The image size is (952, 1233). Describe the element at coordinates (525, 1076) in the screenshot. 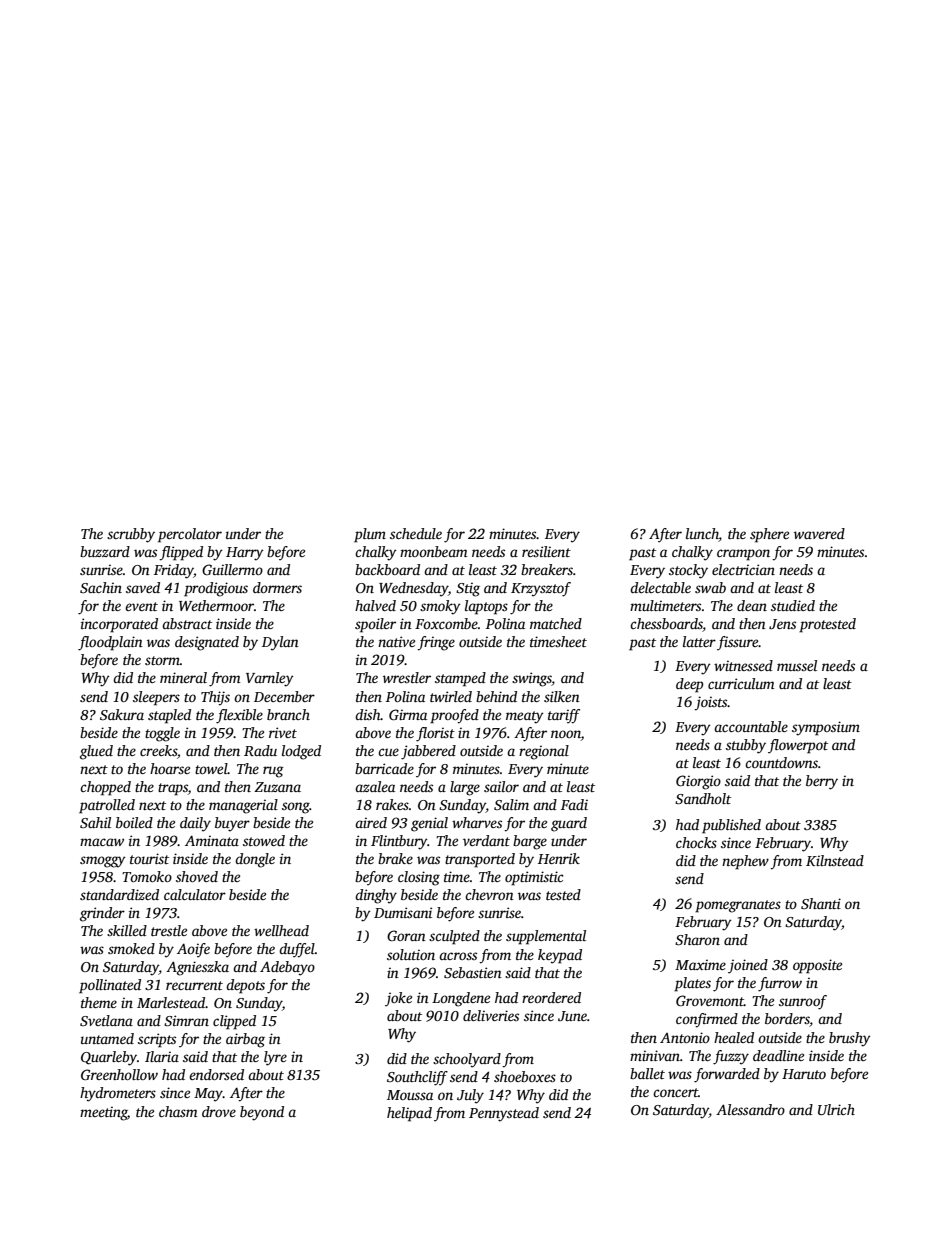

I see `shoeboxes` at that location.
